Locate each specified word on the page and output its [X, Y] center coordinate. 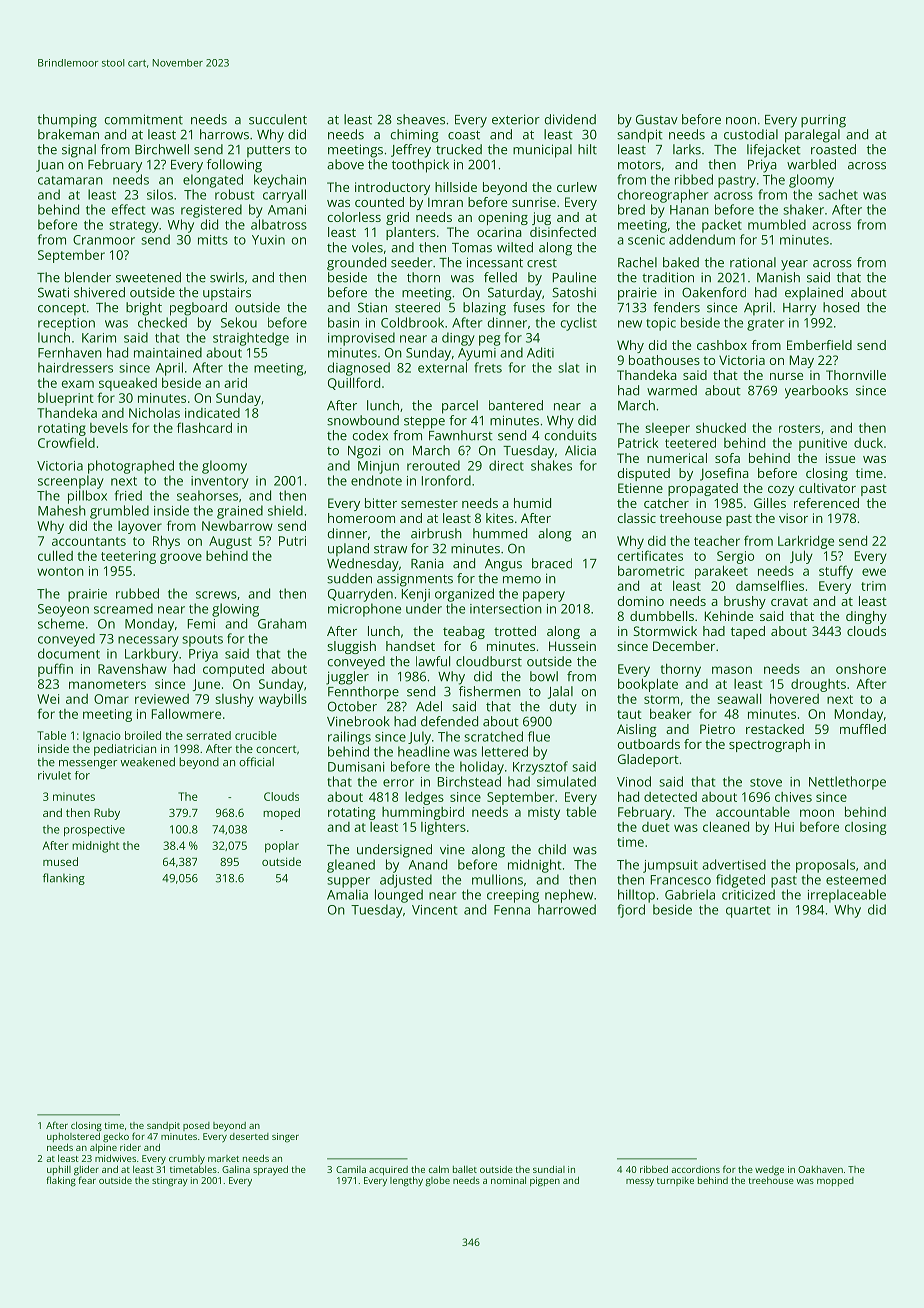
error [398, 783]
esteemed [856, 879]
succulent [278, 119]
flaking [61, 1181]
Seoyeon [63, 610]
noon [741, 121]
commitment [144, 119]
